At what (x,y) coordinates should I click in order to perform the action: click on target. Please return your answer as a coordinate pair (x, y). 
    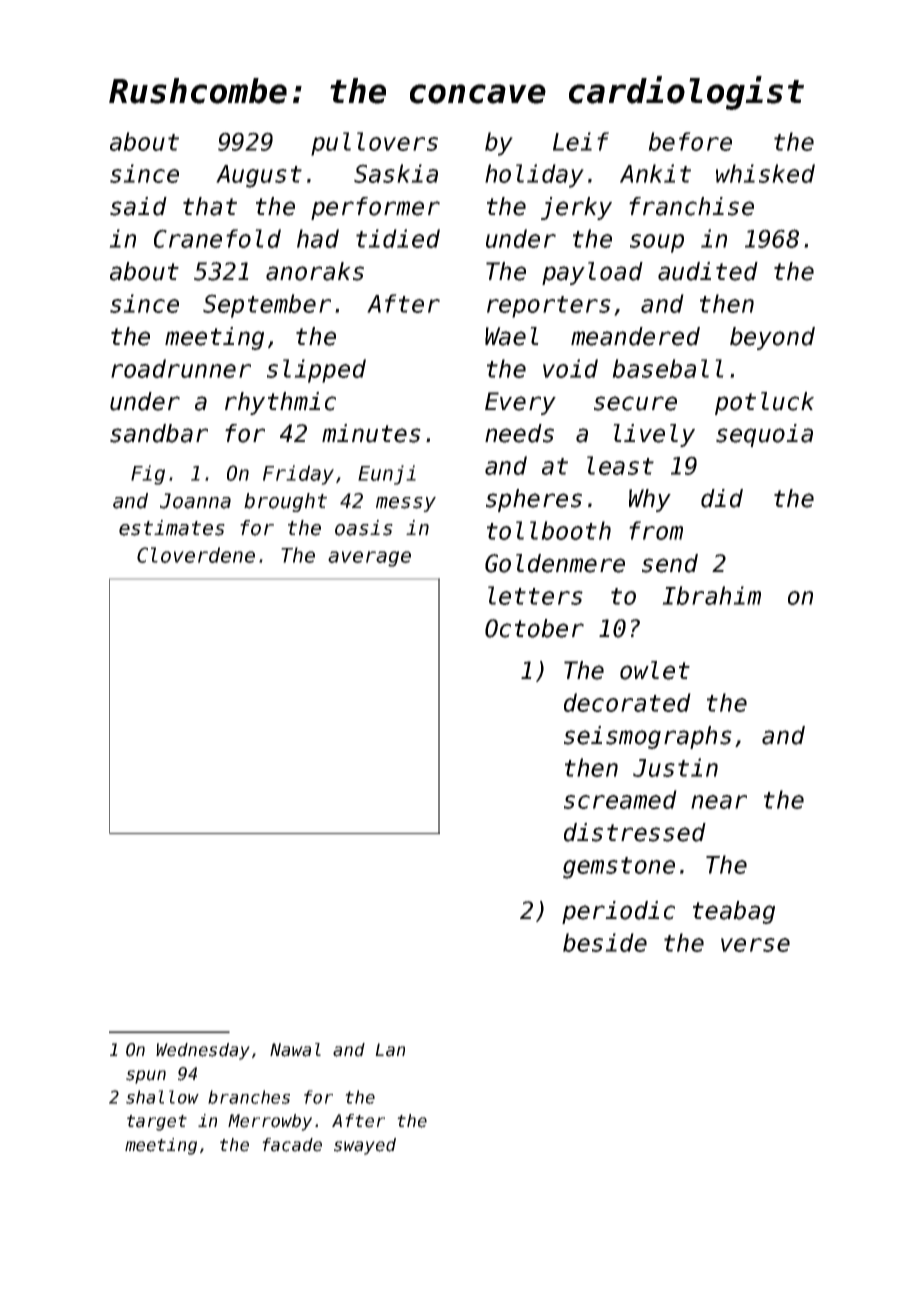
    Looking at the image, I should click on (157, 1123).
